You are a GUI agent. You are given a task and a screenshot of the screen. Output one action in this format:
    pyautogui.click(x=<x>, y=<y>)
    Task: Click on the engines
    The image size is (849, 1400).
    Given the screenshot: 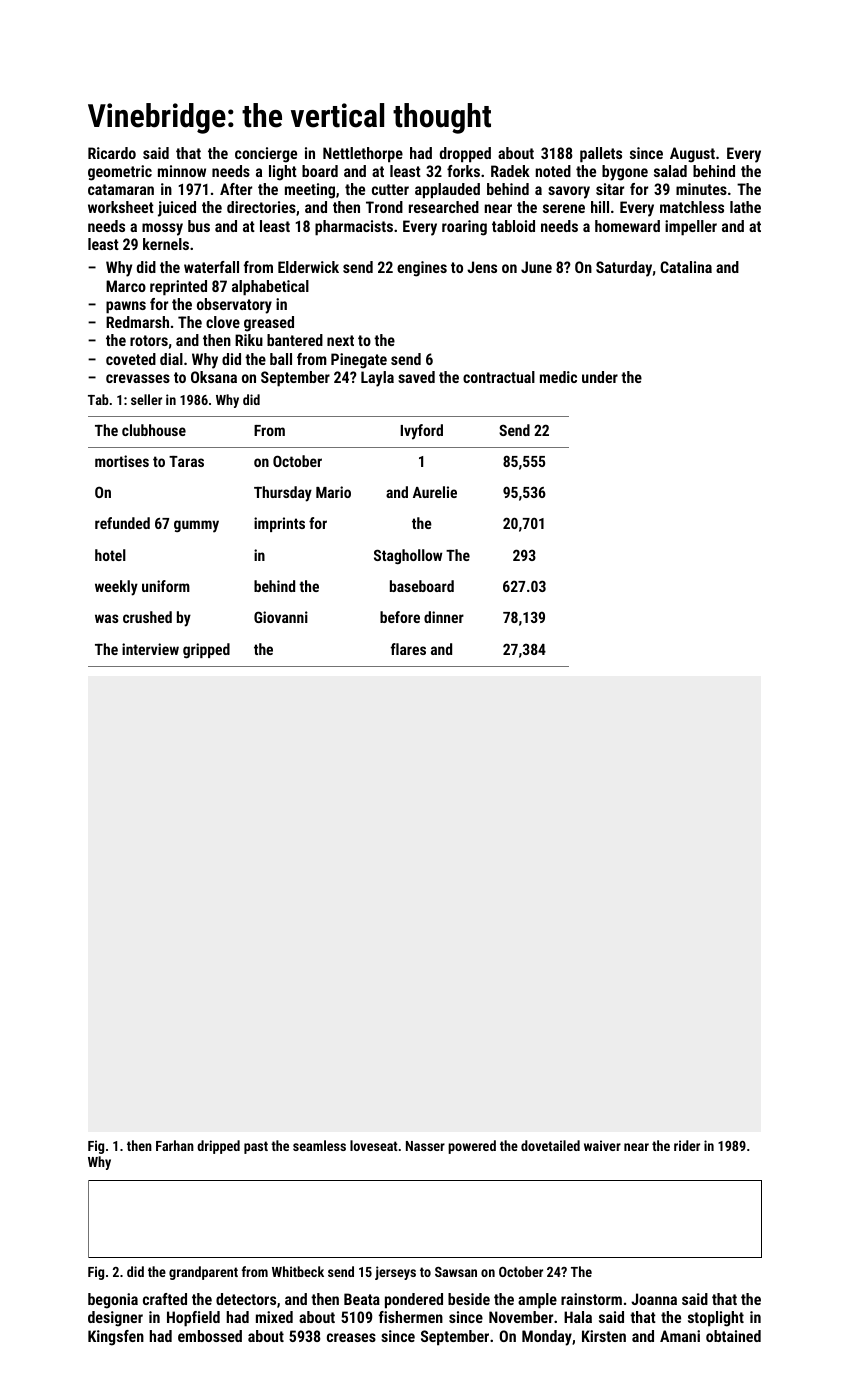 What is the action you would take?
    pyautogui.click(x=422, y=269)
